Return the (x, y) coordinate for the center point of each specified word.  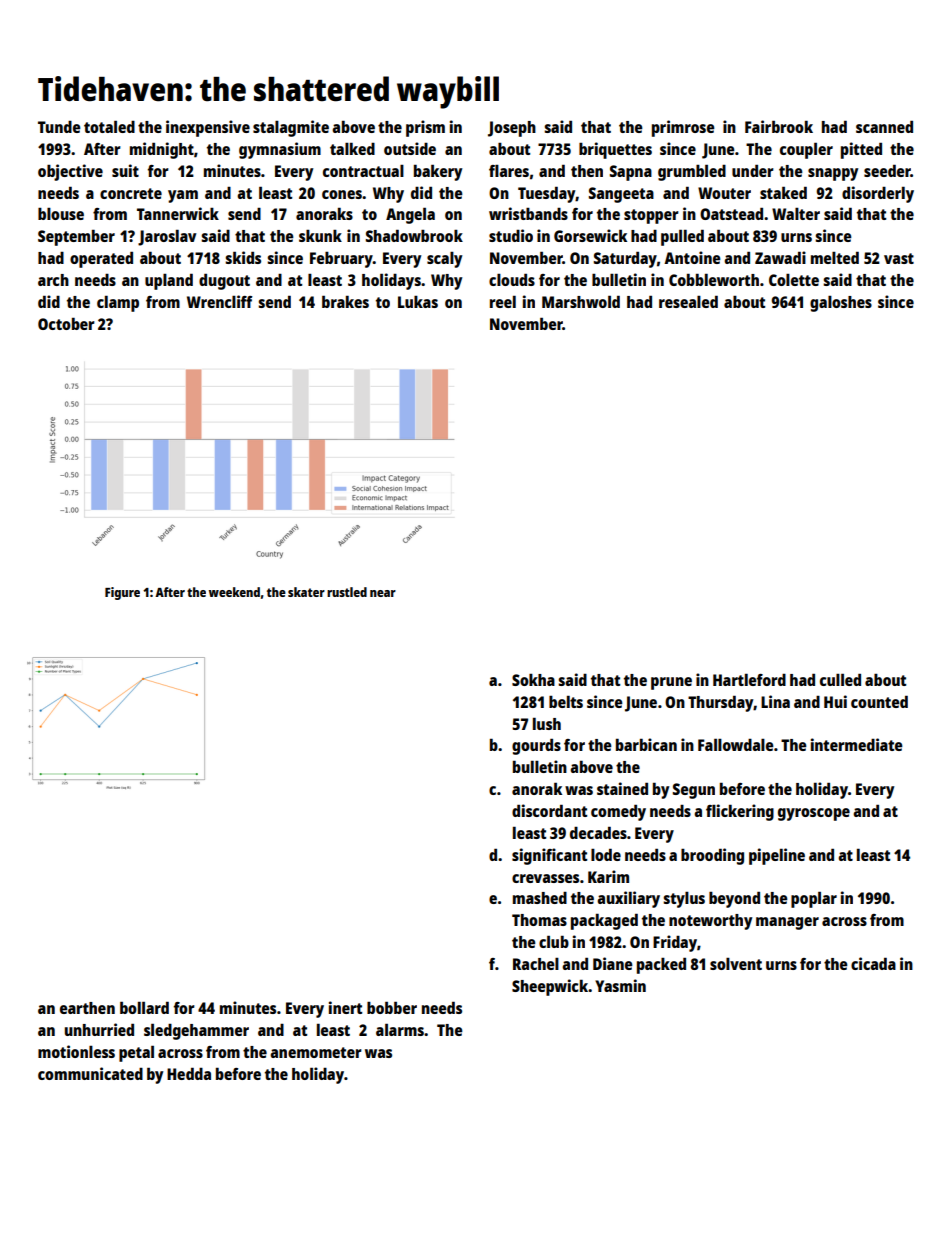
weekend (234, 592)
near (383, 593)
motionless (76, 1051)
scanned (884, 126)
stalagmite (291, 128)
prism (425, 128)
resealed (688, 301)
